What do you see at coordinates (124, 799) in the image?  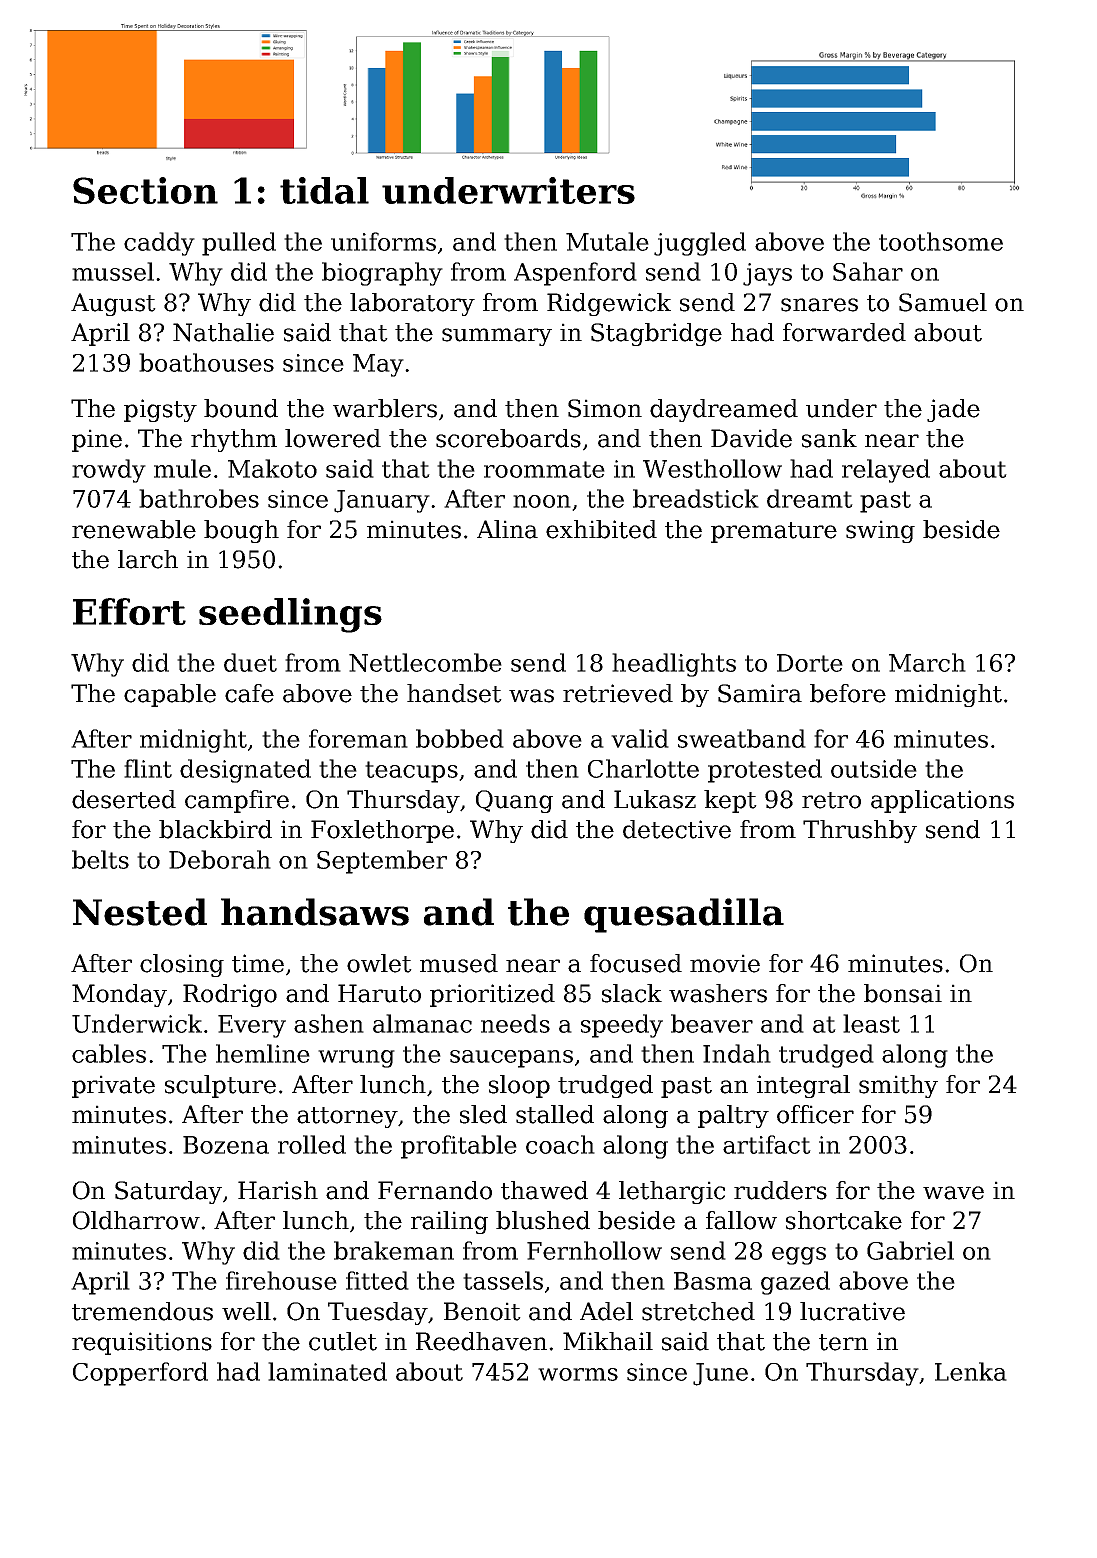 I see `deserted` at bounding box center [124, 799].
